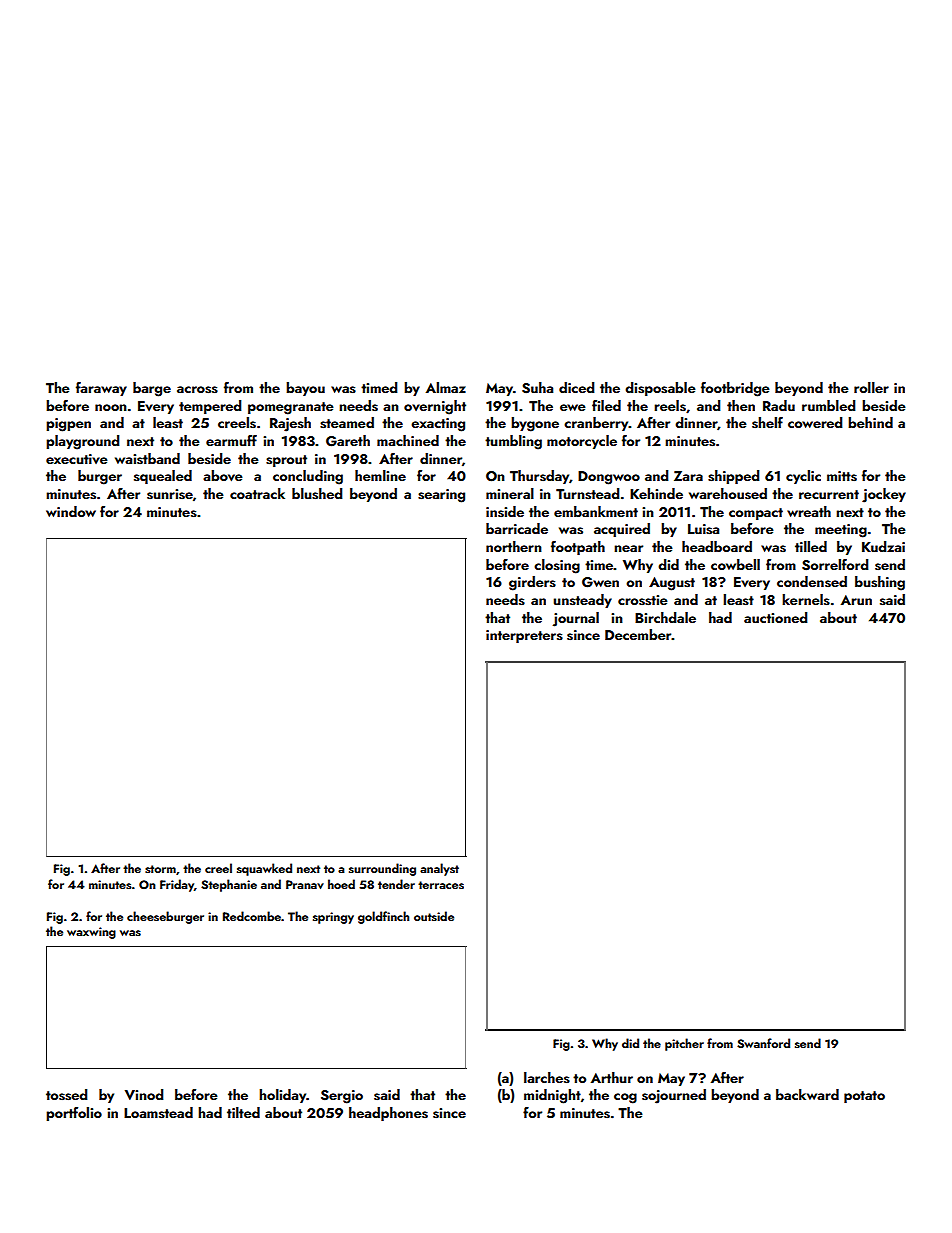 This document has width=952, height=1233. Describe the element at coordinates (158, 1113) in the document. I see `Loamstead` at that location.
